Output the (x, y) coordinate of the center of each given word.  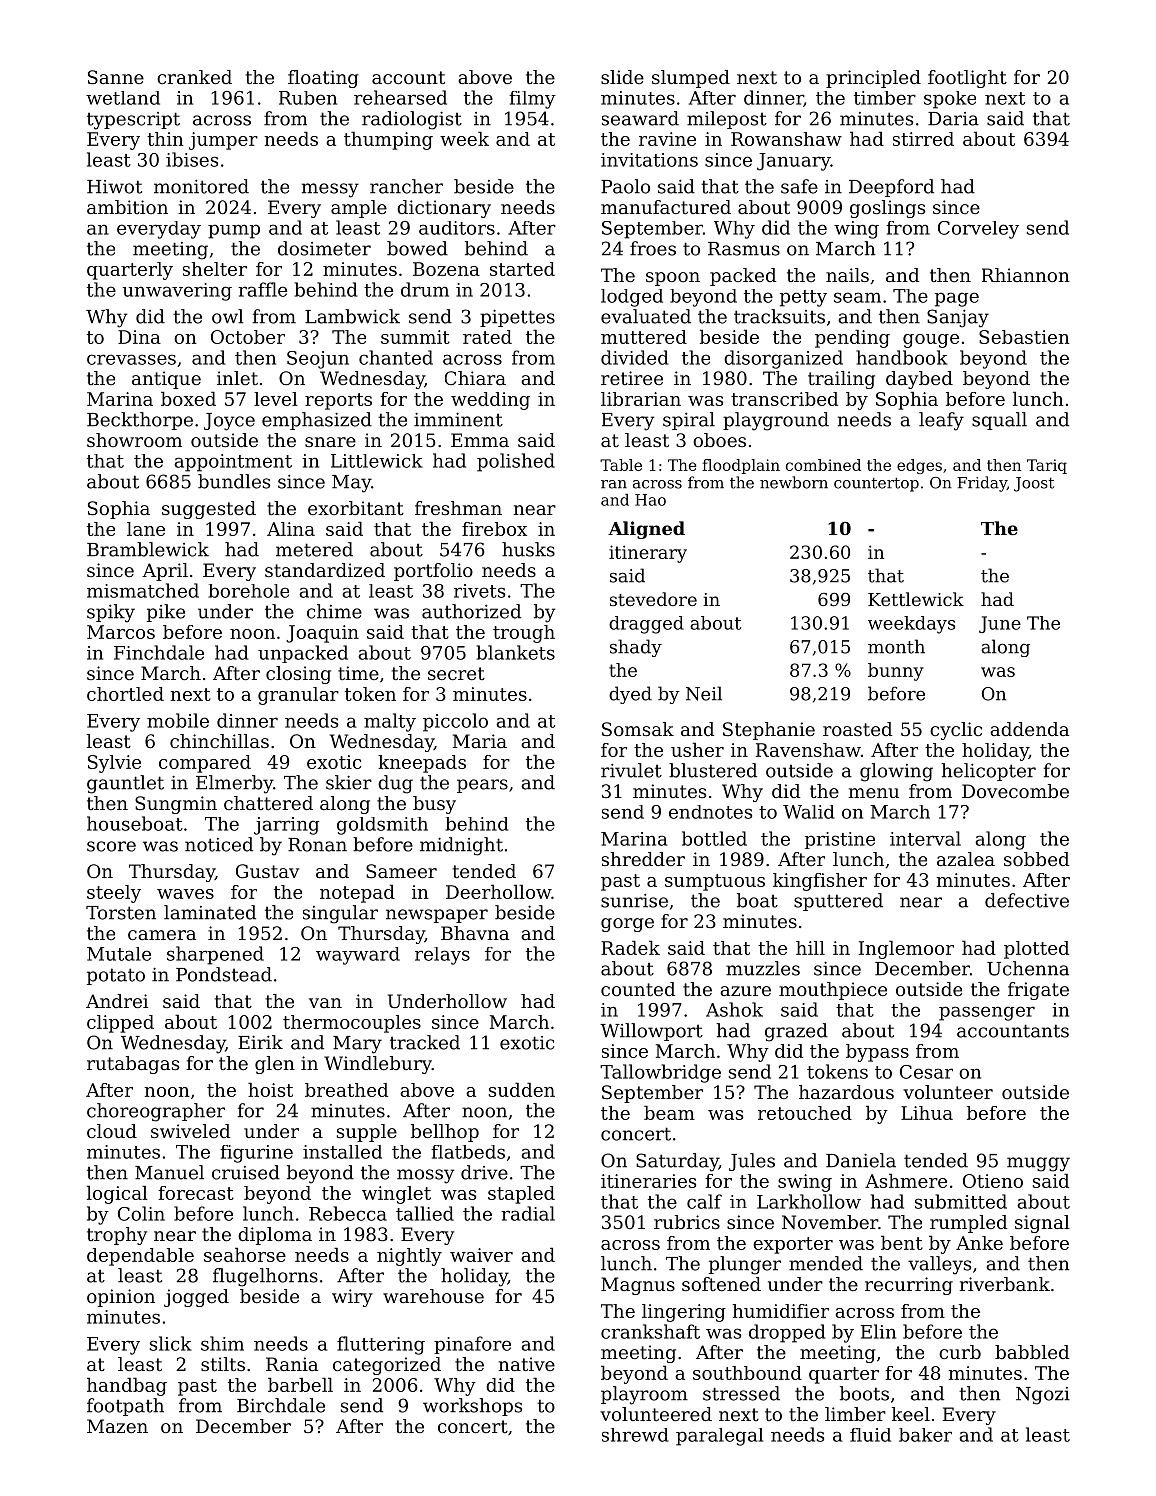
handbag (127, 1386)
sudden (522, 1089)
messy (330, 190)
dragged (646, 625)
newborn (794, 482)
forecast (196, 1193)
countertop (876, 484)
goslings (887, 209)
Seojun (318, 360)
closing (298, 675)
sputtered (838, 902)
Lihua (927, 1113)
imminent (458, 419)
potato (116, 976)
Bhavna (475, 933)
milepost (727, 120)
